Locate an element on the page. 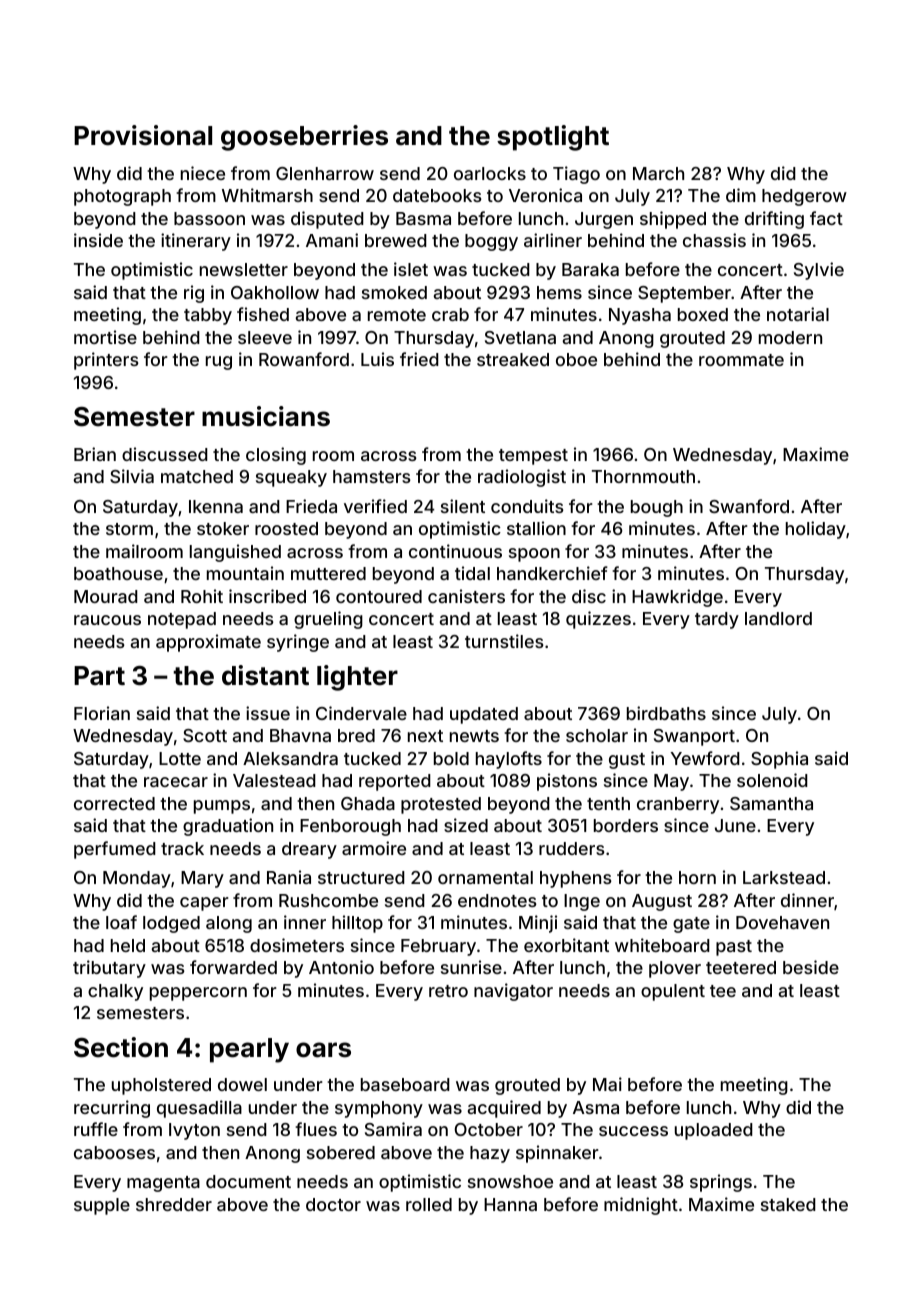 The width and height of the document is (924, 1308). lodged is located at coordinates (171, 924).
